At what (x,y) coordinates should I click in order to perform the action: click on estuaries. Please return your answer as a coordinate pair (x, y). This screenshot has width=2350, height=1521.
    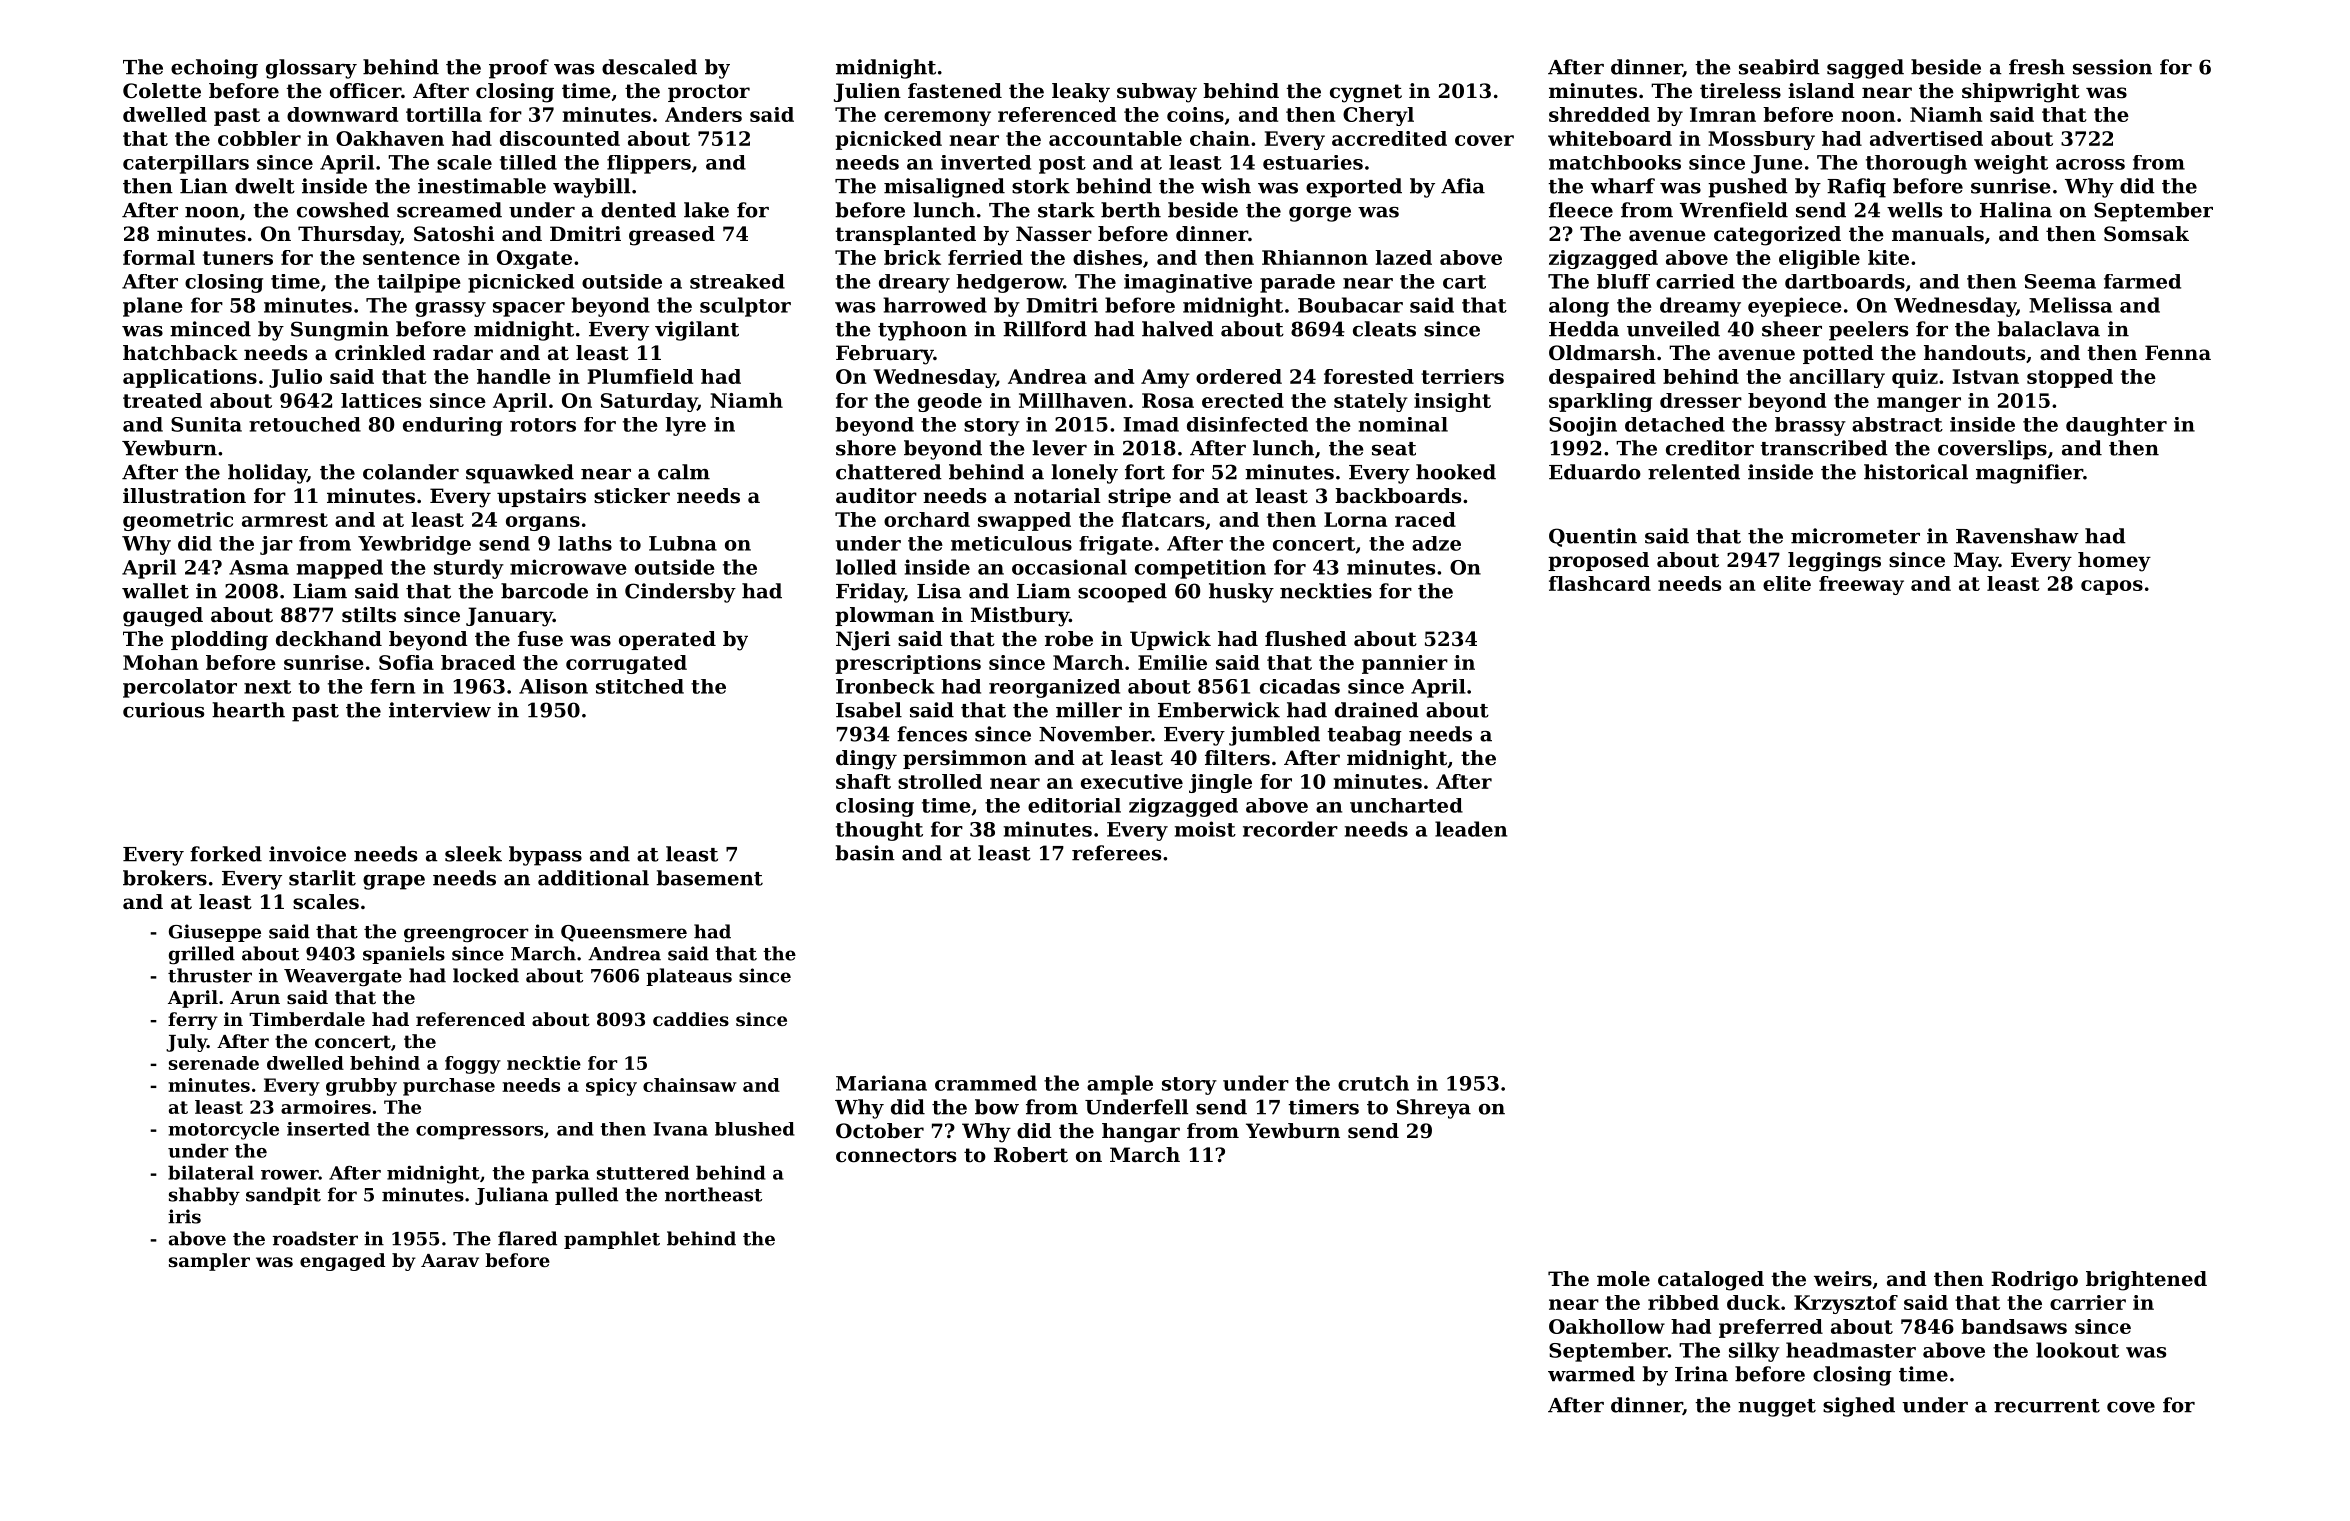
    Looking at the image, I should click on (1313, 162).
